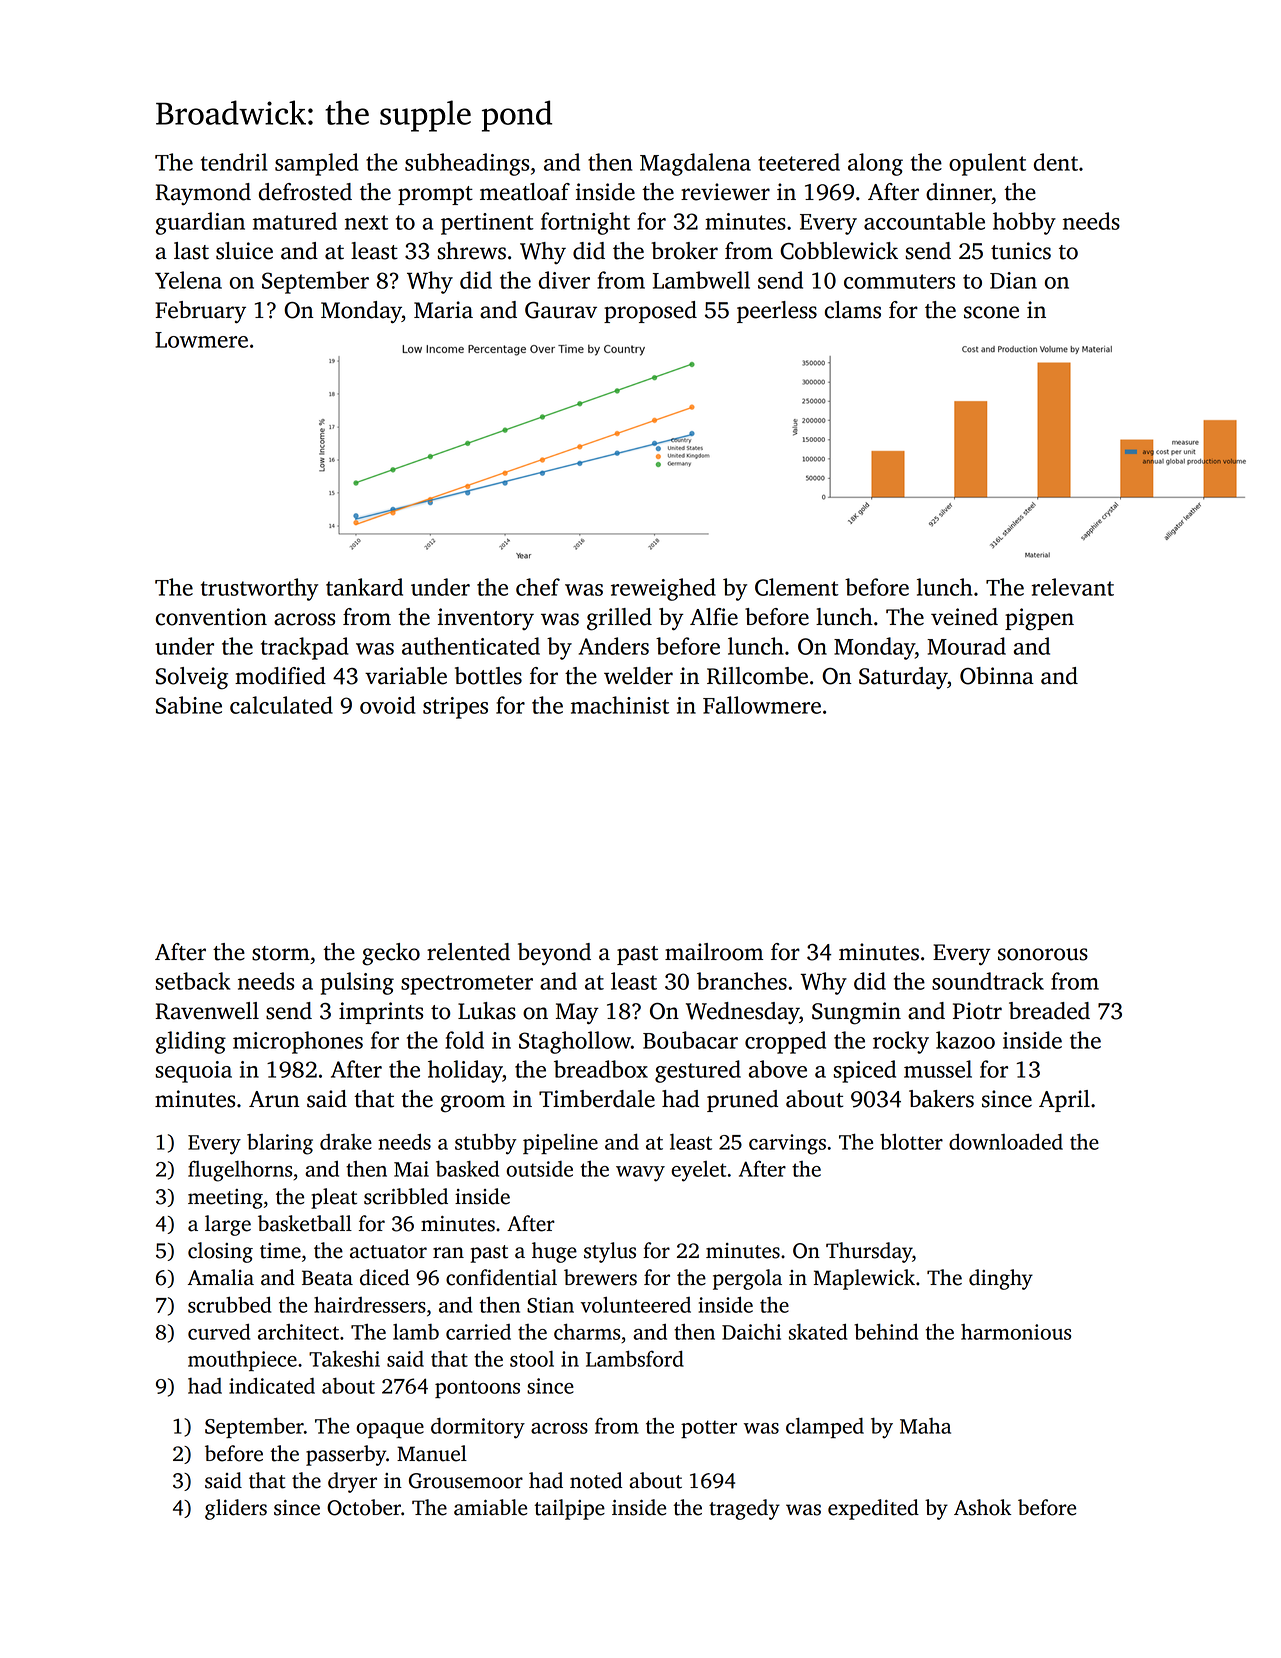 Image resolution: width=1281 pixels, height=1658 pixels. I want to click on breaded, so click(1049, 1011).
